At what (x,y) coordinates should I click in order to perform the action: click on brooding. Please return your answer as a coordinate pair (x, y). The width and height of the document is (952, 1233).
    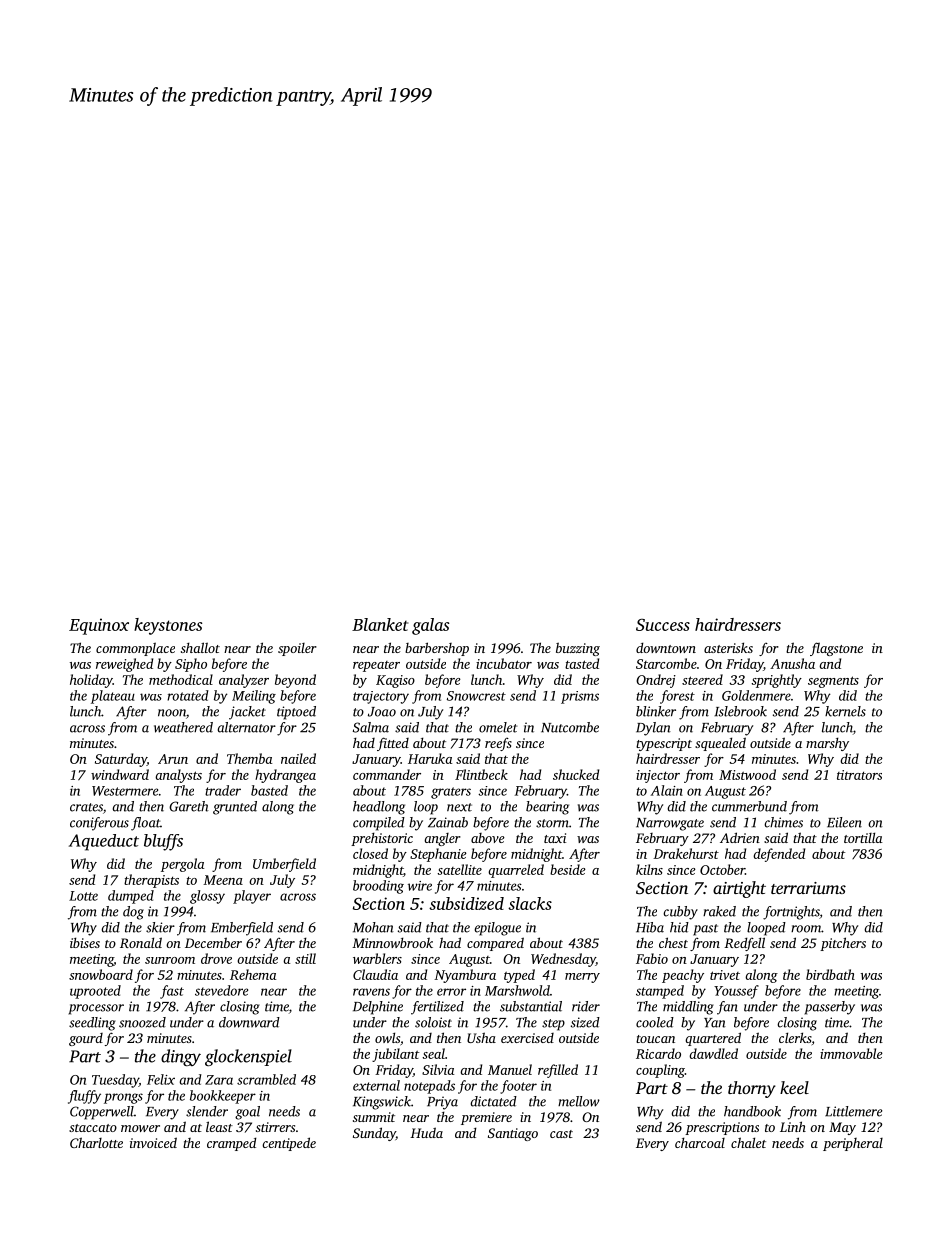
    Looking at the image, I should click on (378, 887).
